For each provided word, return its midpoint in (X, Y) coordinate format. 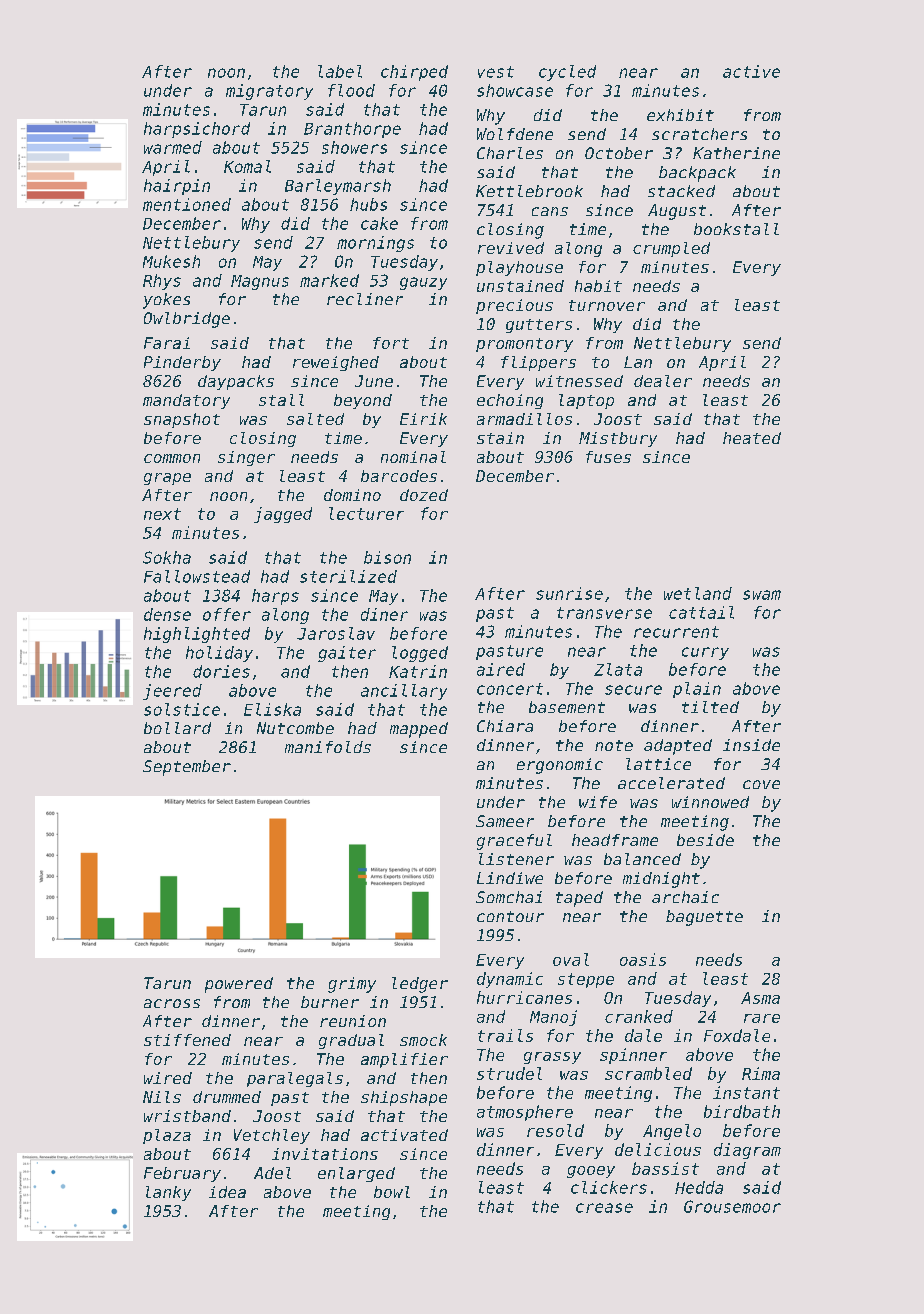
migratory (269, 92)
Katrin (418, 671)
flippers (538, 363)
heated (752, 438)
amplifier (404, 1060)
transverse (604, 613)
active (751, 71)
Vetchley (272, 1136)
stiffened (187, 1040)
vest (496, 72)
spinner (633, 1056)
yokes (166, 301)
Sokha (167, 557)
